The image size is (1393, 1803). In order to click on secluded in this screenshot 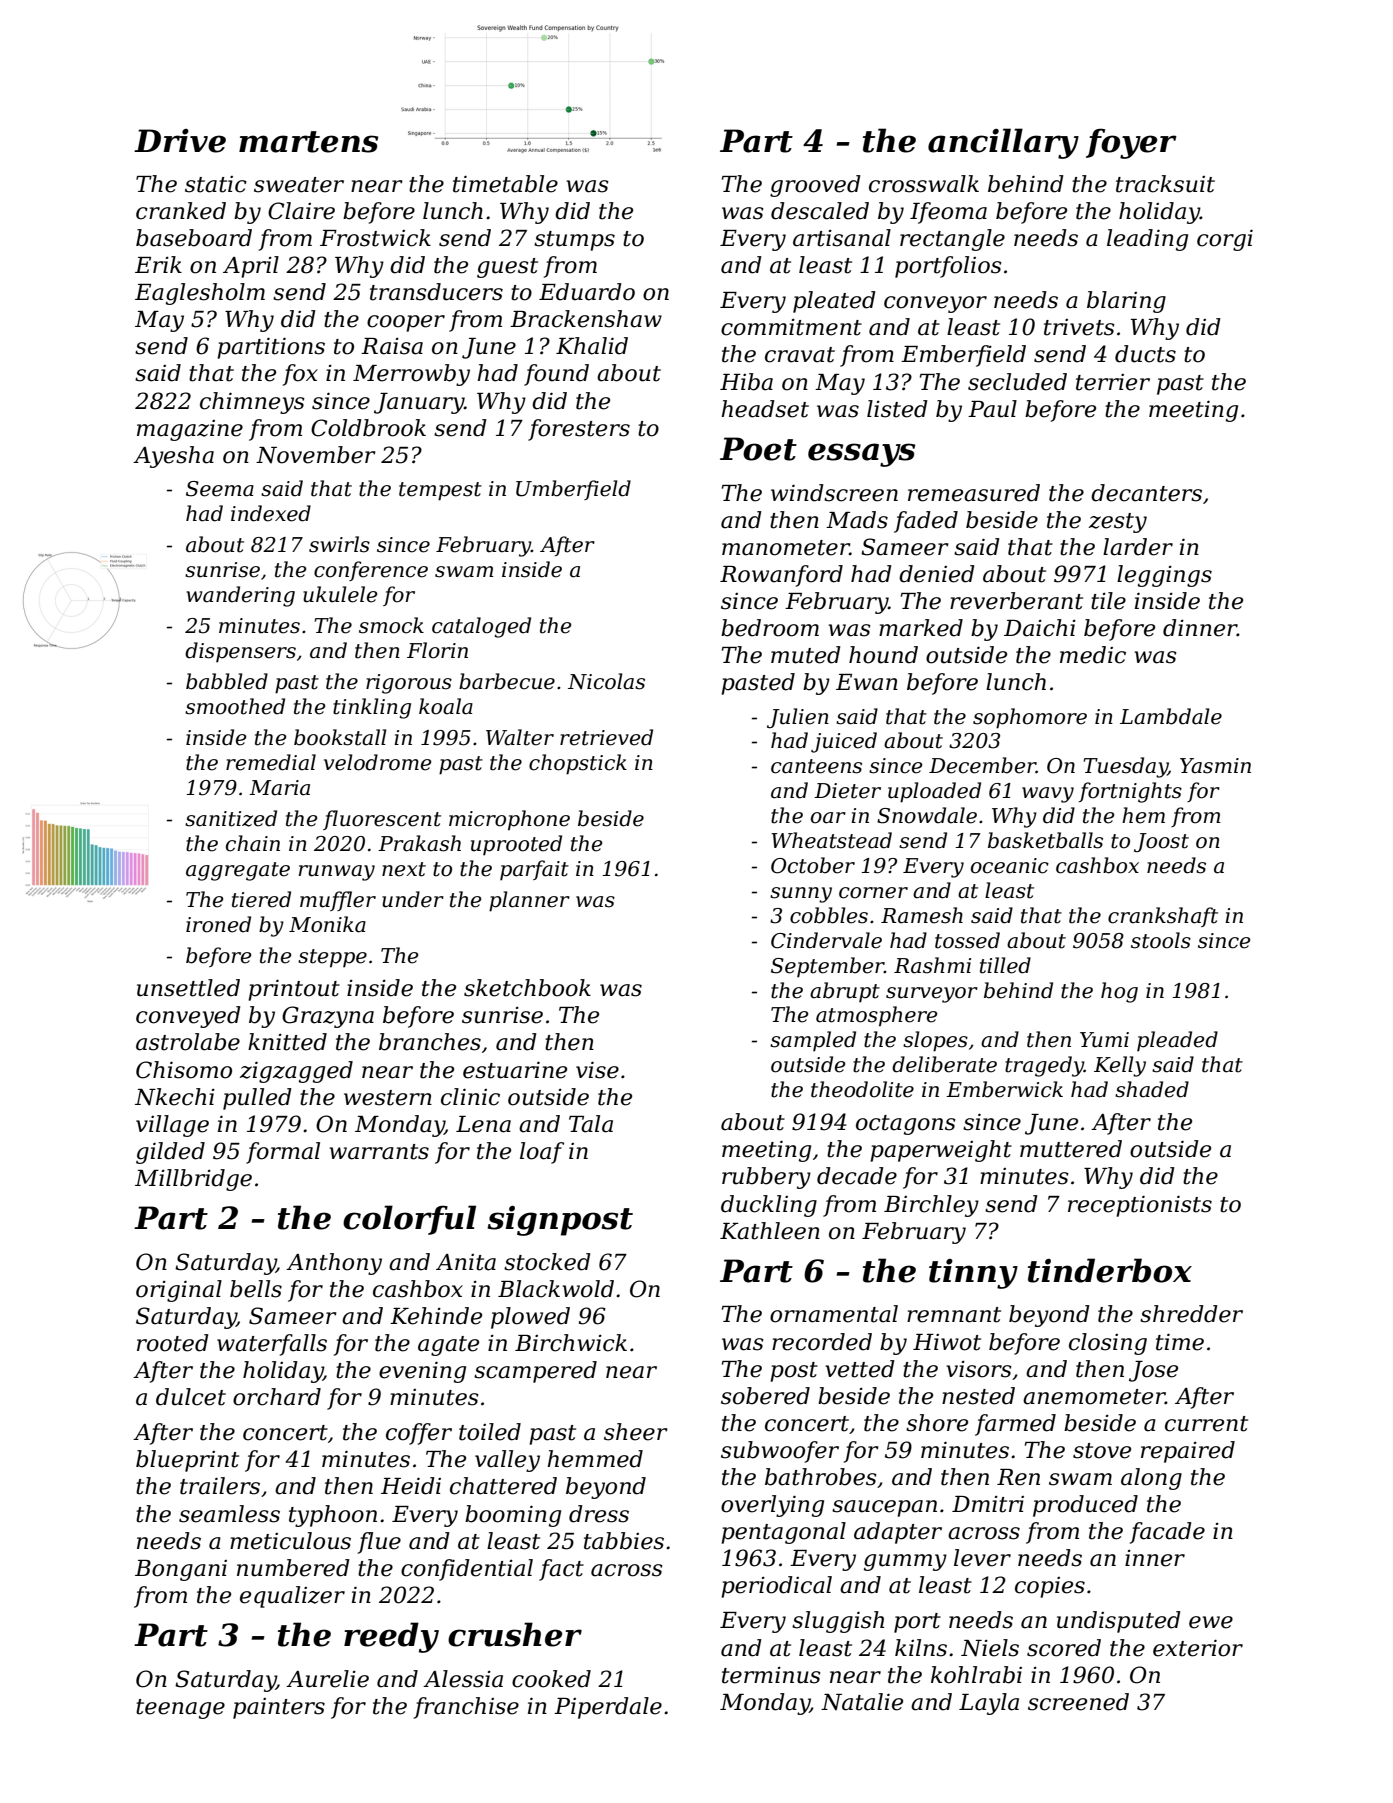, I will do `click(1017, 382)`.
